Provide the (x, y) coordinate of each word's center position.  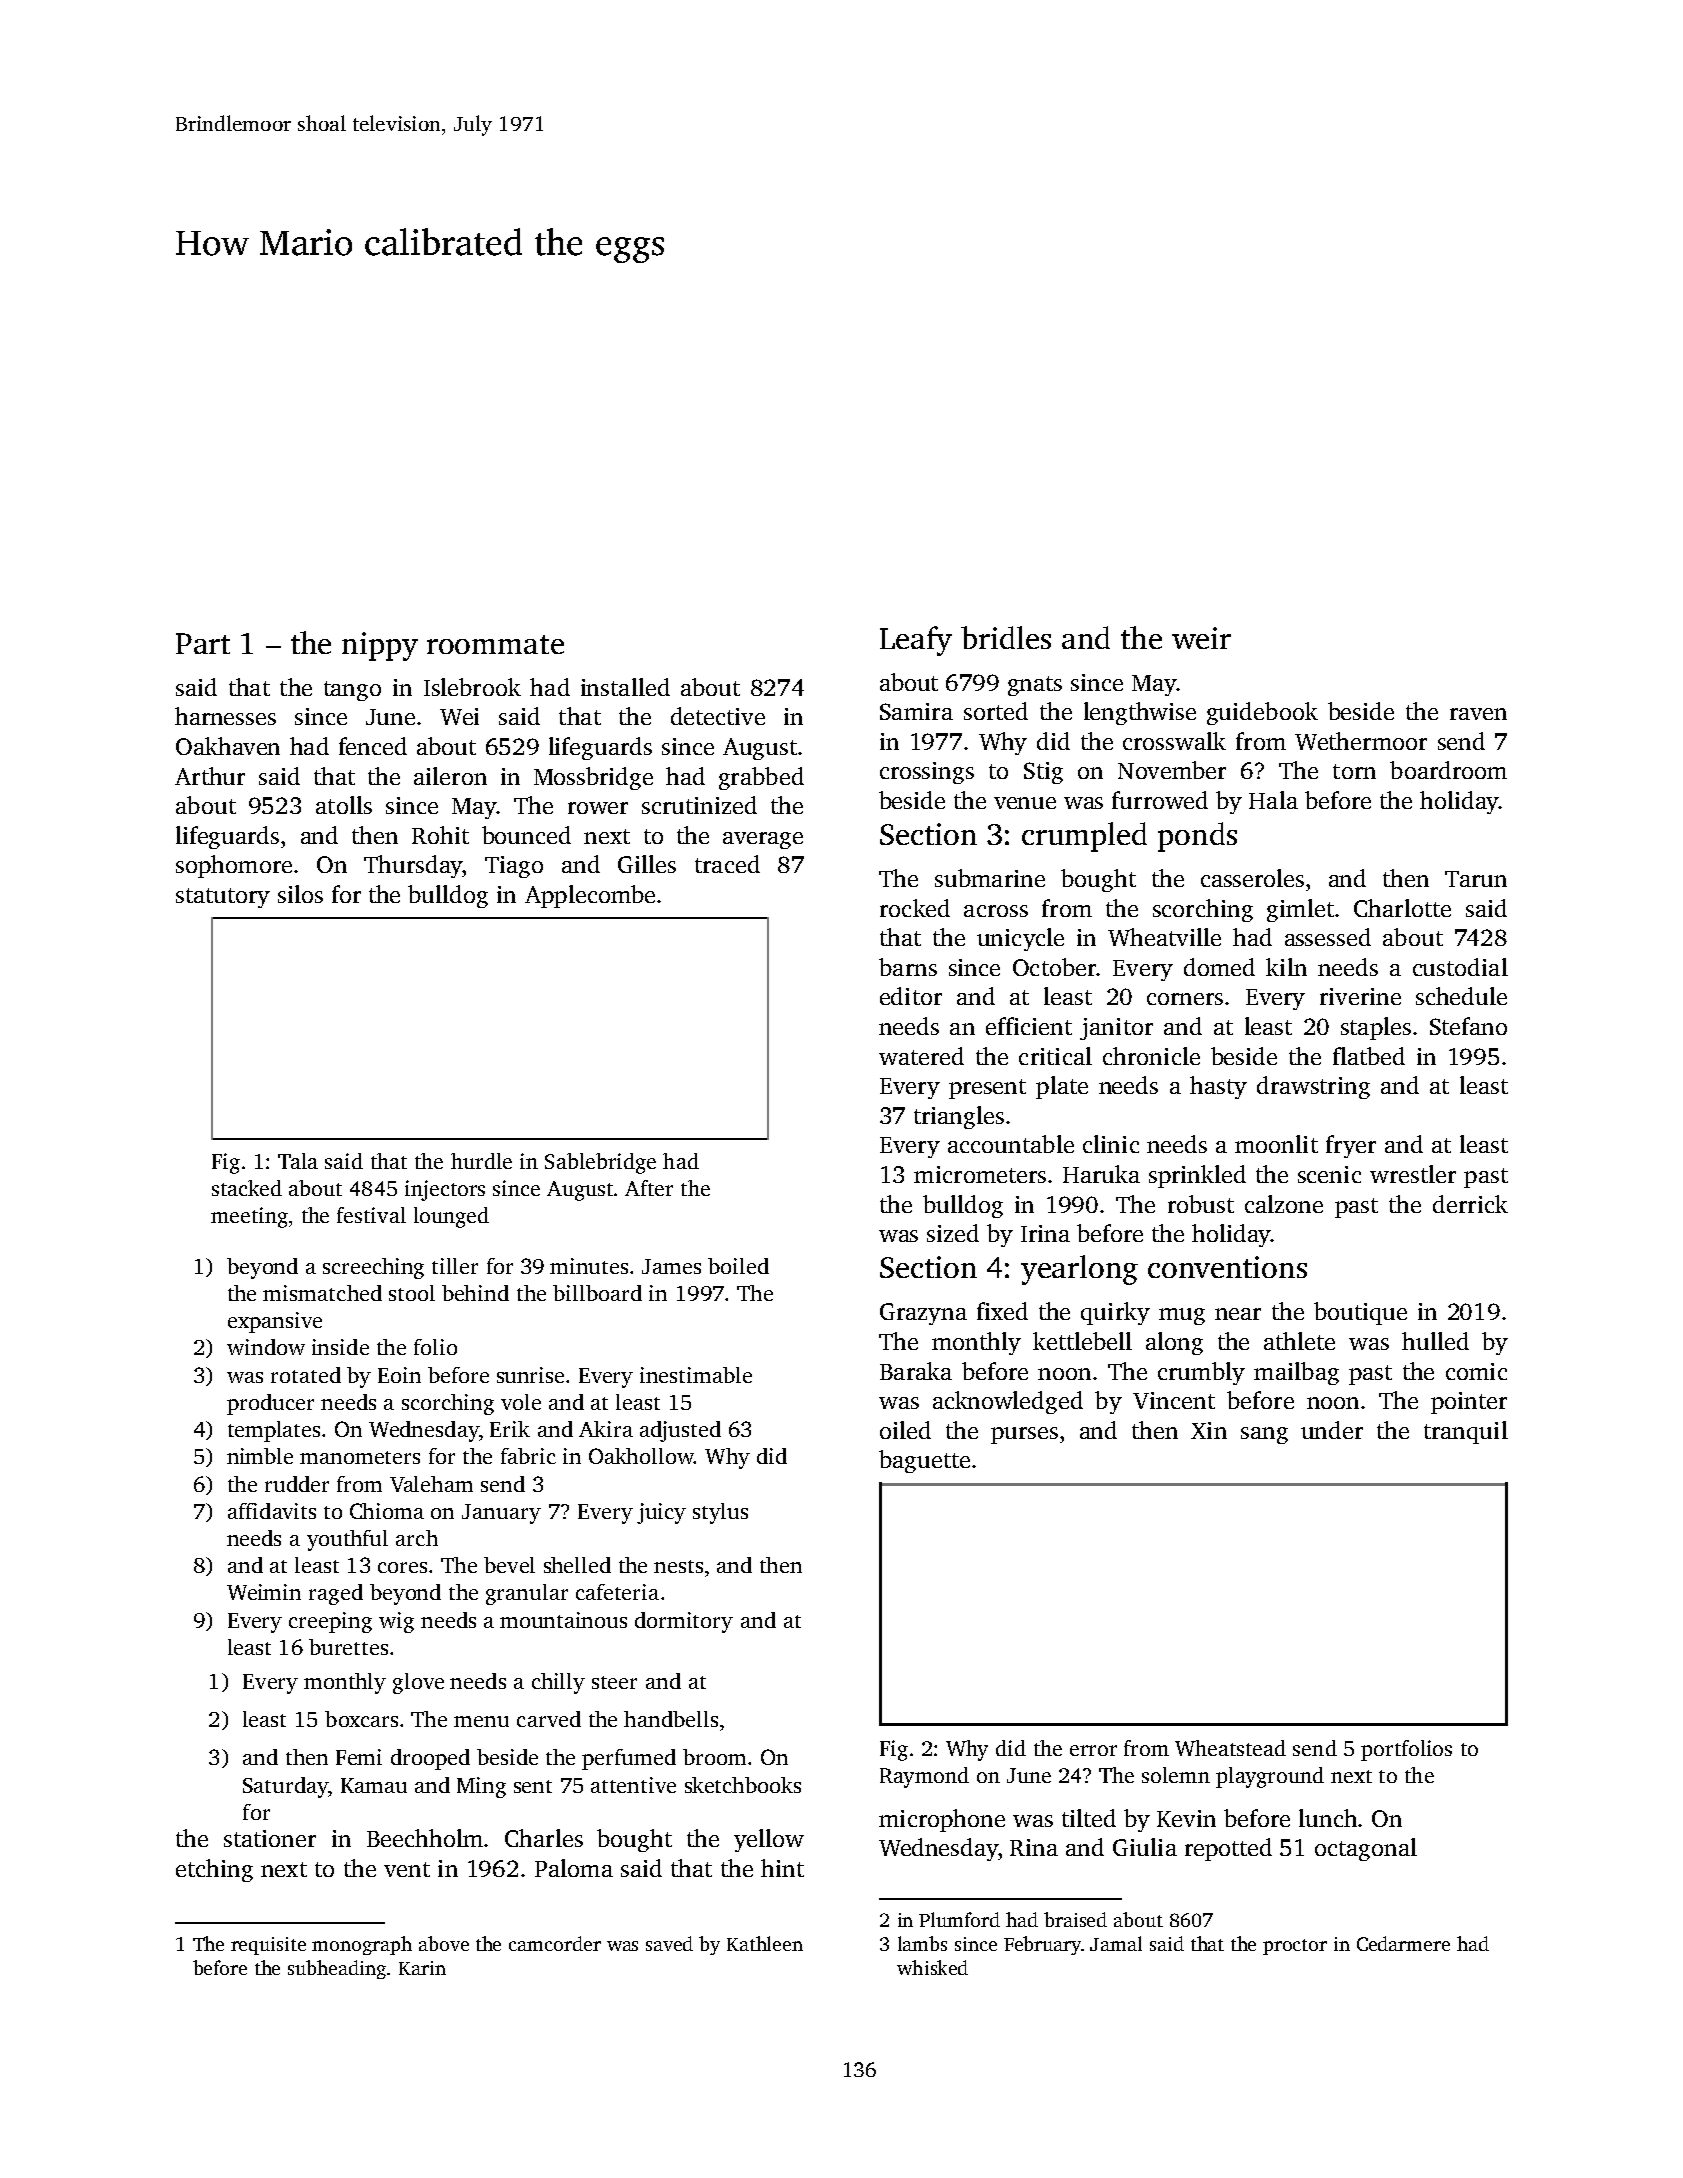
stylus (720, 1513)
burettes (348, 1647)
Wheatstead (1230, 1748)
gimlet (1300, 910)
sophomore (234, 866)
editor (911, 996)
